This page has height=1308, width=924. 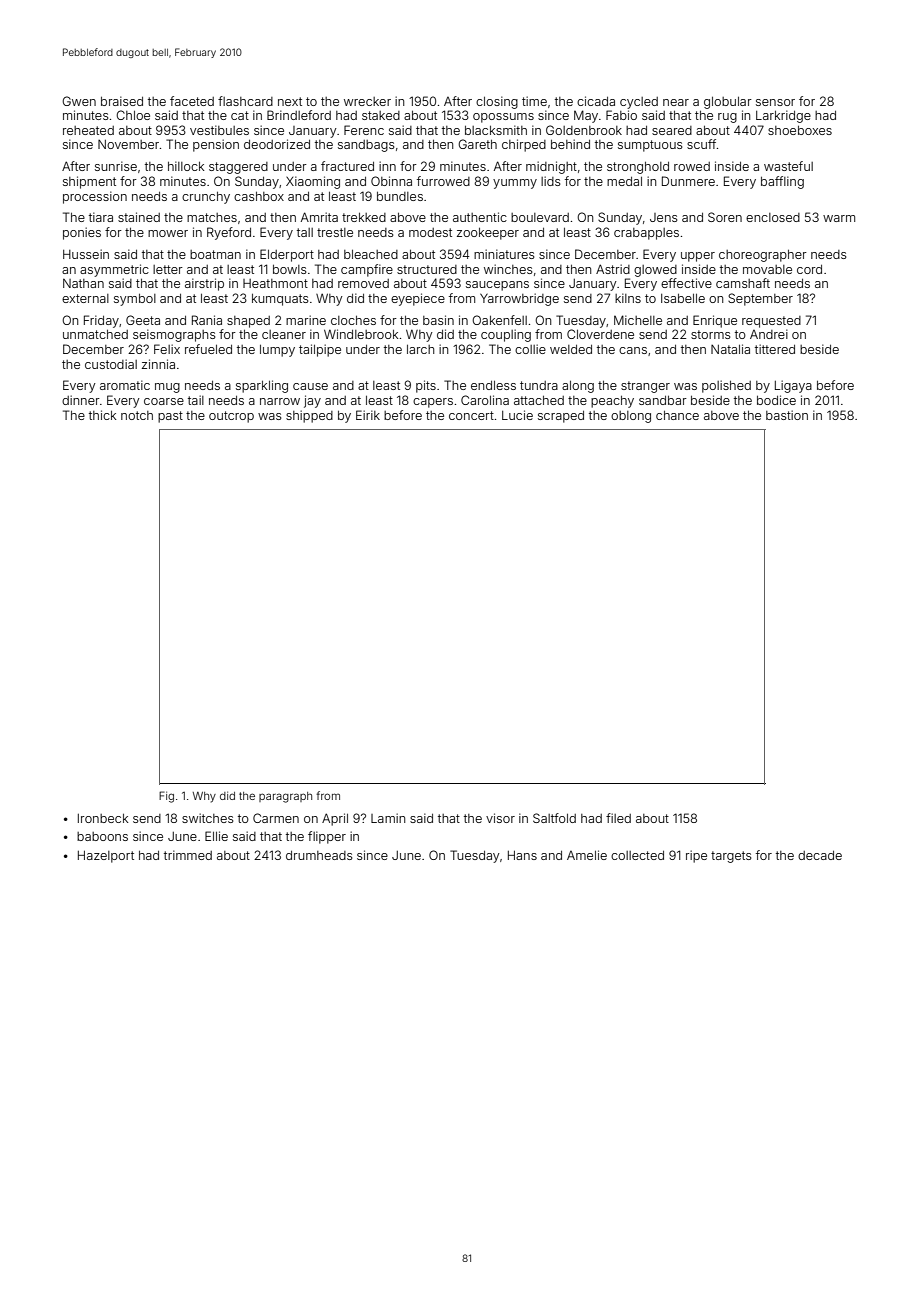 What do you see at coordinates (168, 269) in the page?
I see `letter` at bounding box center [168, 269].
